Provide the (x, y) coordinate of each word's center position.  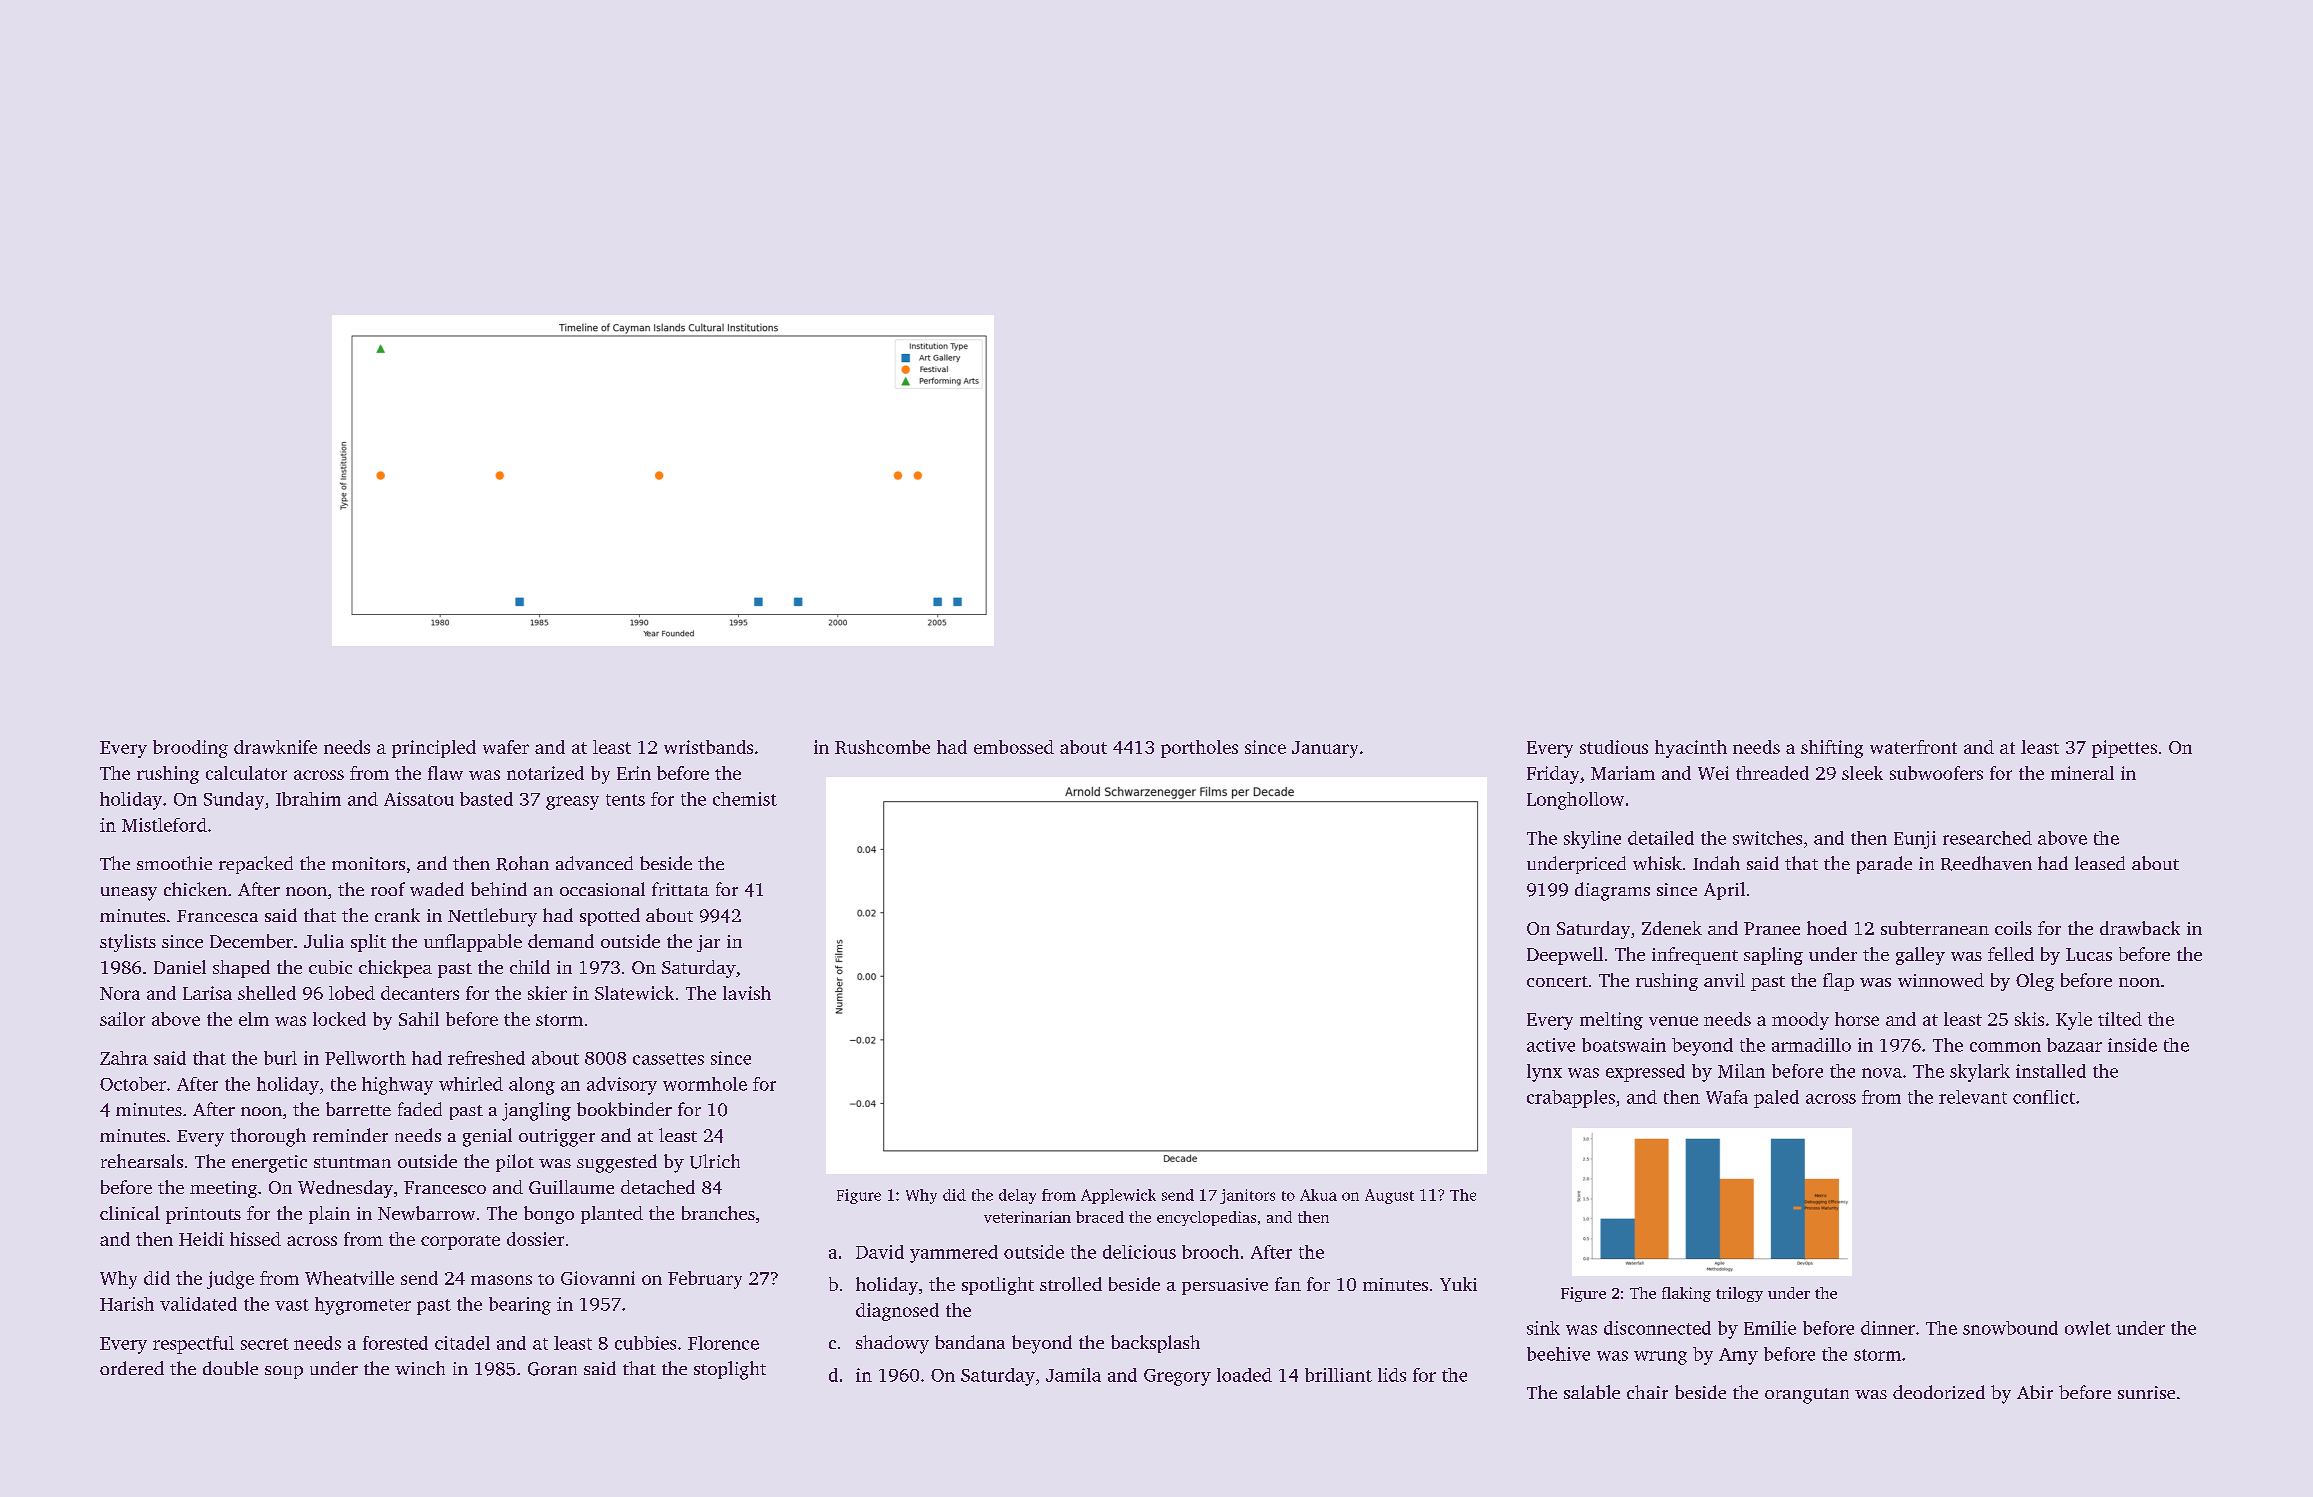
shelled (267, 993)
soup (284, 1372)
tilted (2120, 1019)
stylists (128, 943)
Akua (1318, 1195)
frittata (680, 889)
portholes (1199, 749)
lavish (747, 993)
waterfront (1913, 747)
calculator (246, 773)
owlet (2088, 1328)
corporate (460, 1242)
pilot (515, 1163)
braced (1100, 1217)
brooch (1210, 1252)
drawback (2140, 928)
